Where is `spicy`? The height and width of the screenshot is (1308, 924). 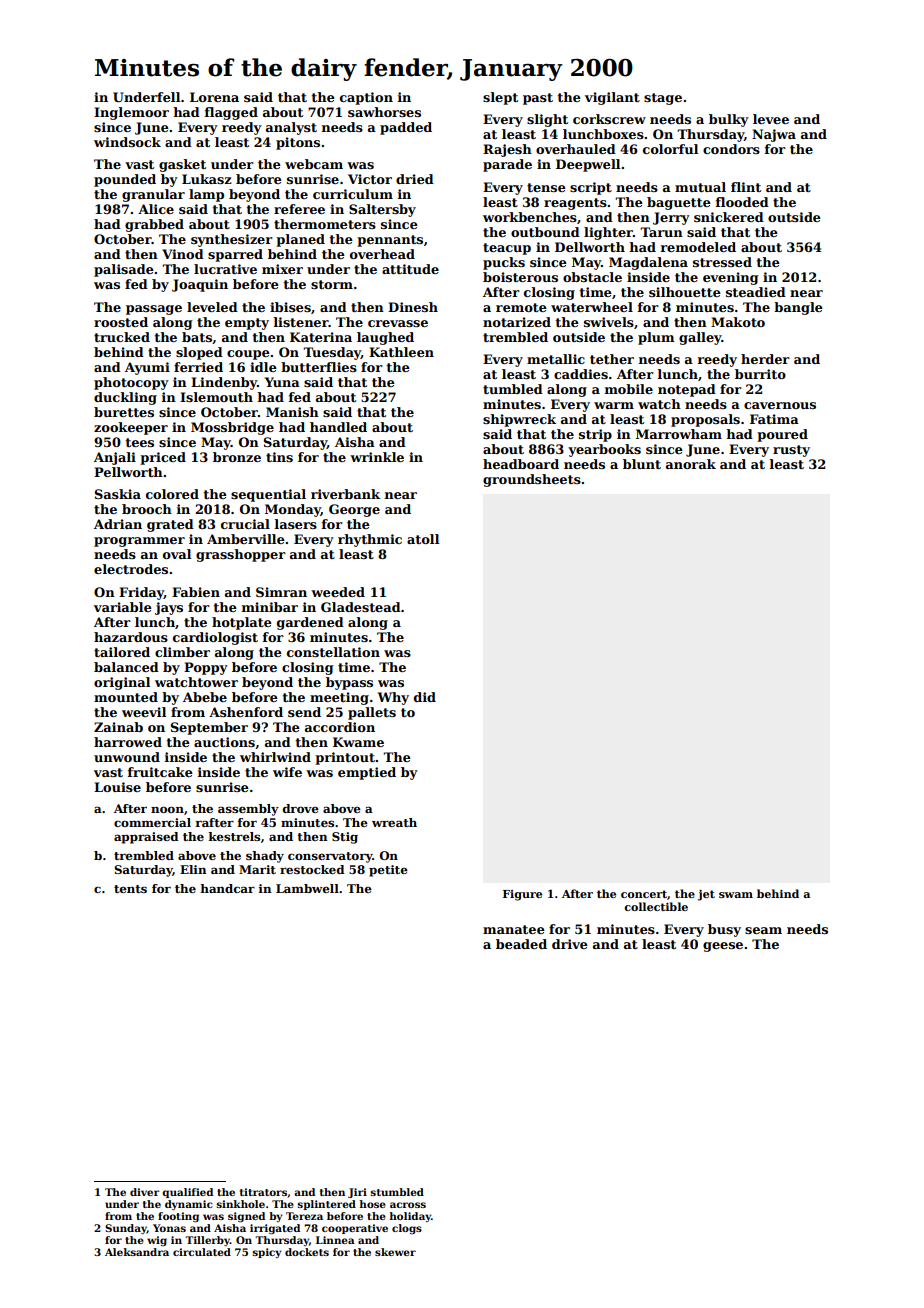
spicy is located at coordinates (266, 1253).
